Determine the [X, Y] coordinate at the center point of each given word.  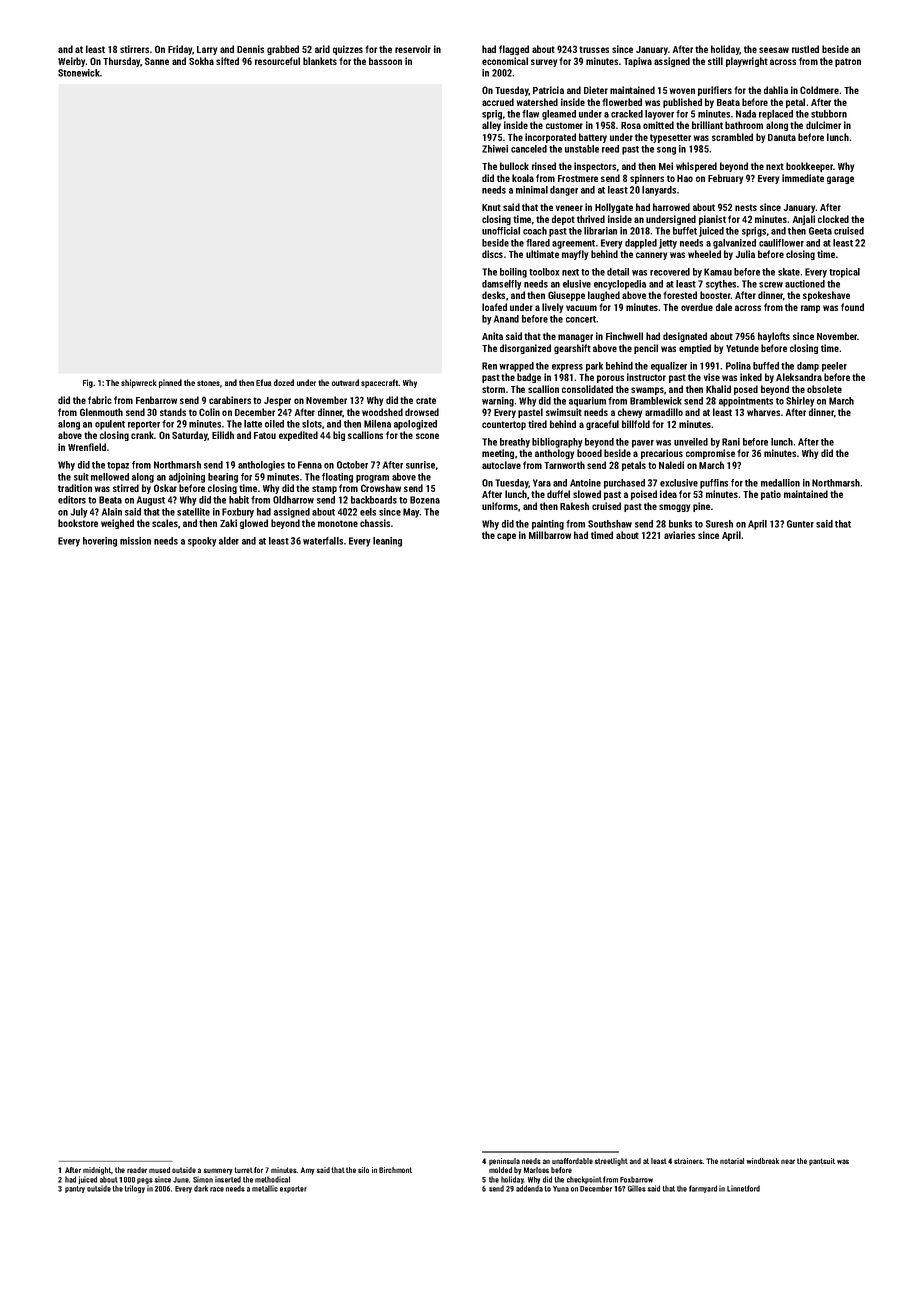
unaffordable [572, 1161]
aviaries [679, 535]
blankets [320, 61]
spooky [202, 542]
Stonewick [79, 73]
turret [243, 1170]
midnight [97, 1171]
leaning [387, 542]
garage [840, 180]
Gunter [800, 524]
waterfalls [323, 541]
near [788, 1161]
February [725, 179]
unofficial [501, 231]
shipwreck [139, 383]
